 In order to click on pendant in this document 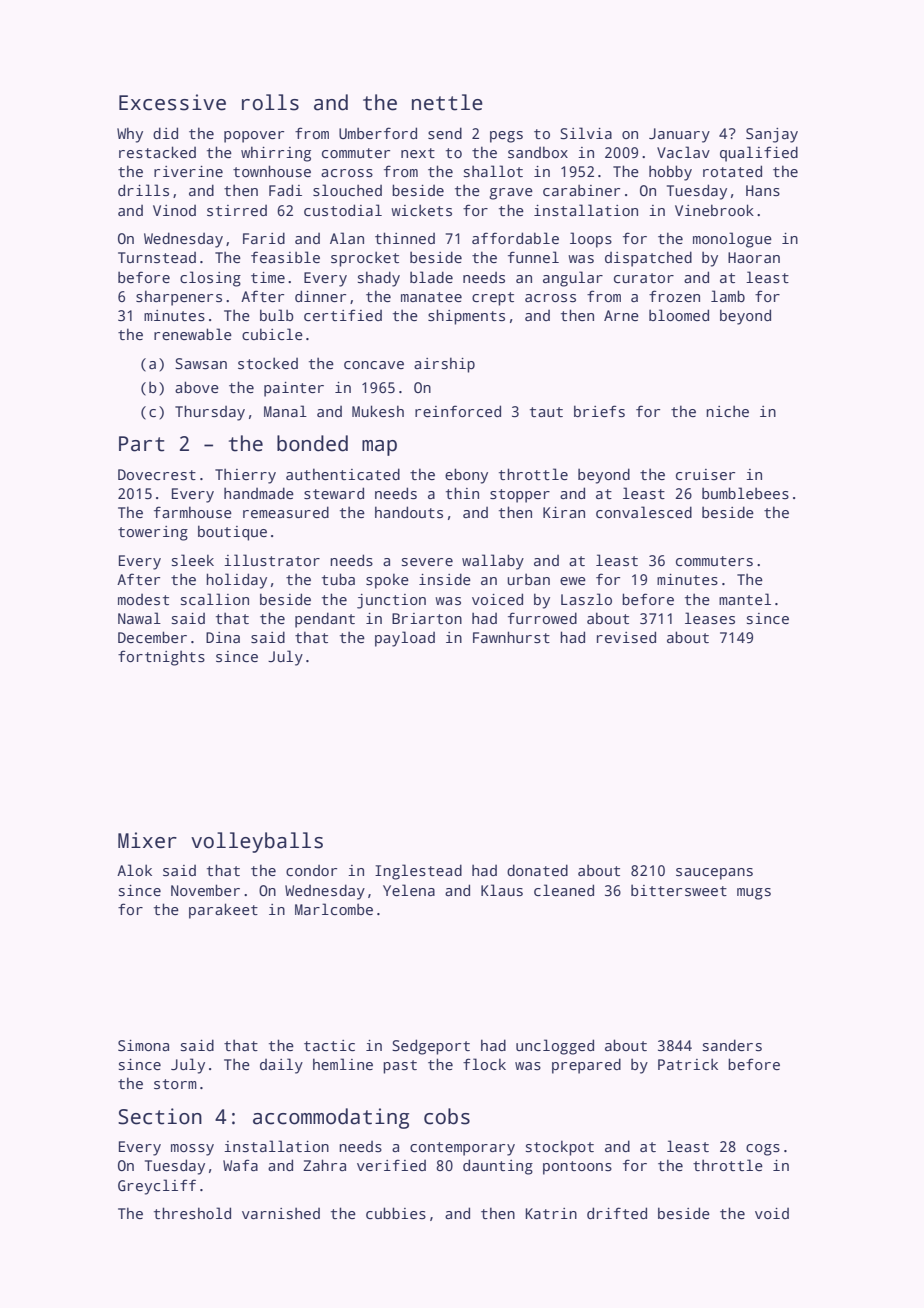, I will do `click(325, 620)`.
